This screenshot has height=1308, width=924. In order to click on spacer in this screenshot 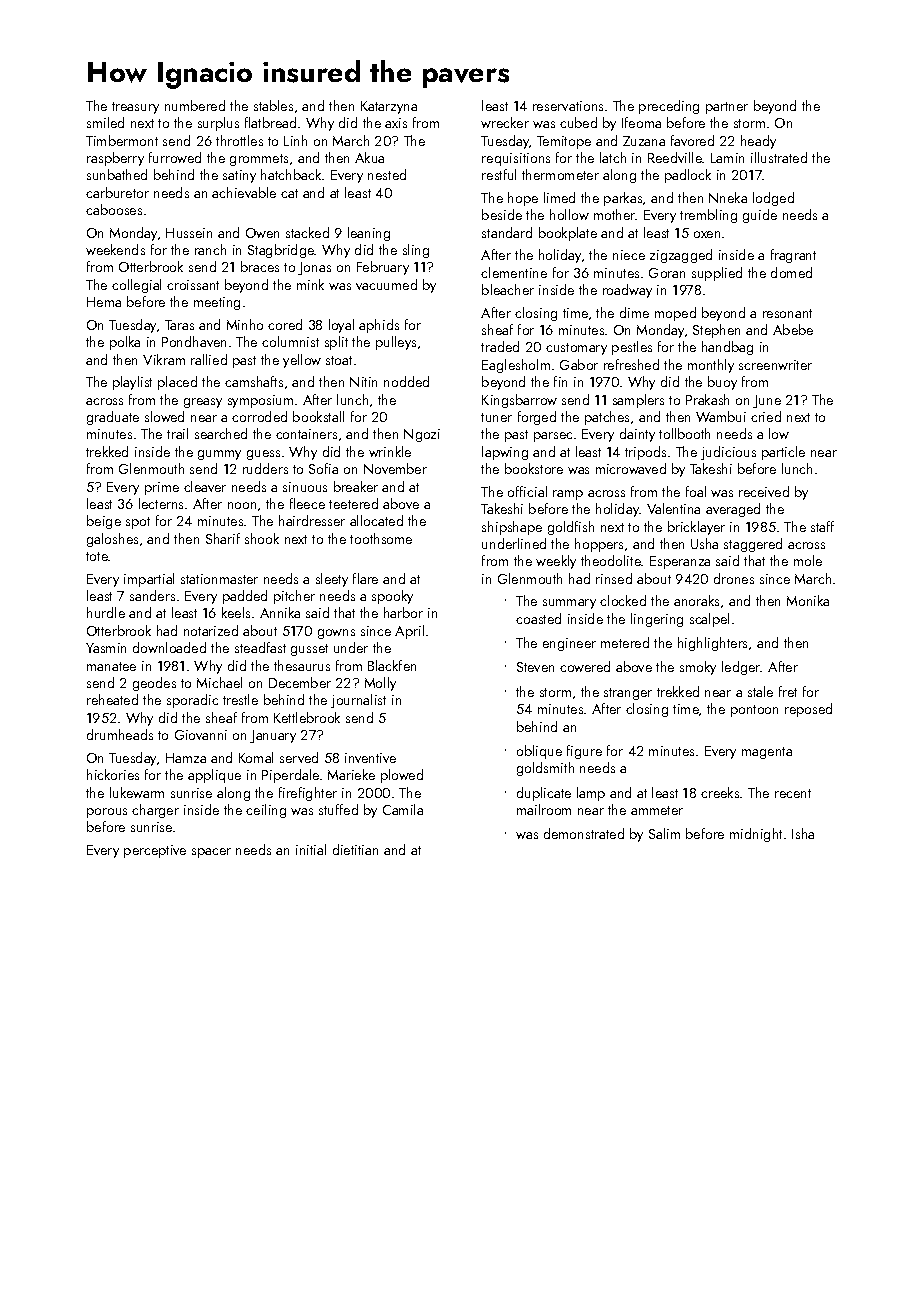, I will do `click(211, 853)`.
